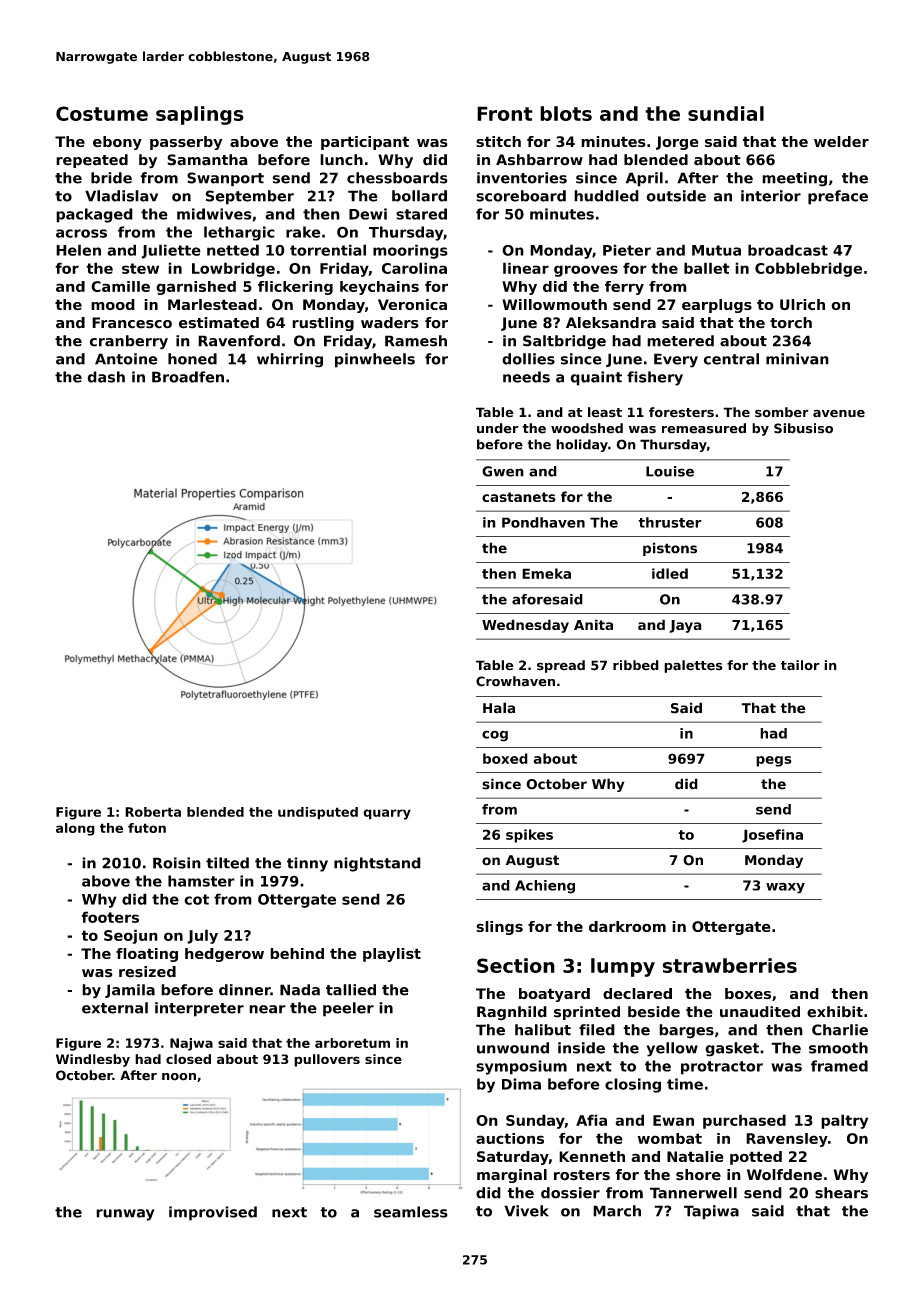  I want to click on cog, so click(495, 736).
